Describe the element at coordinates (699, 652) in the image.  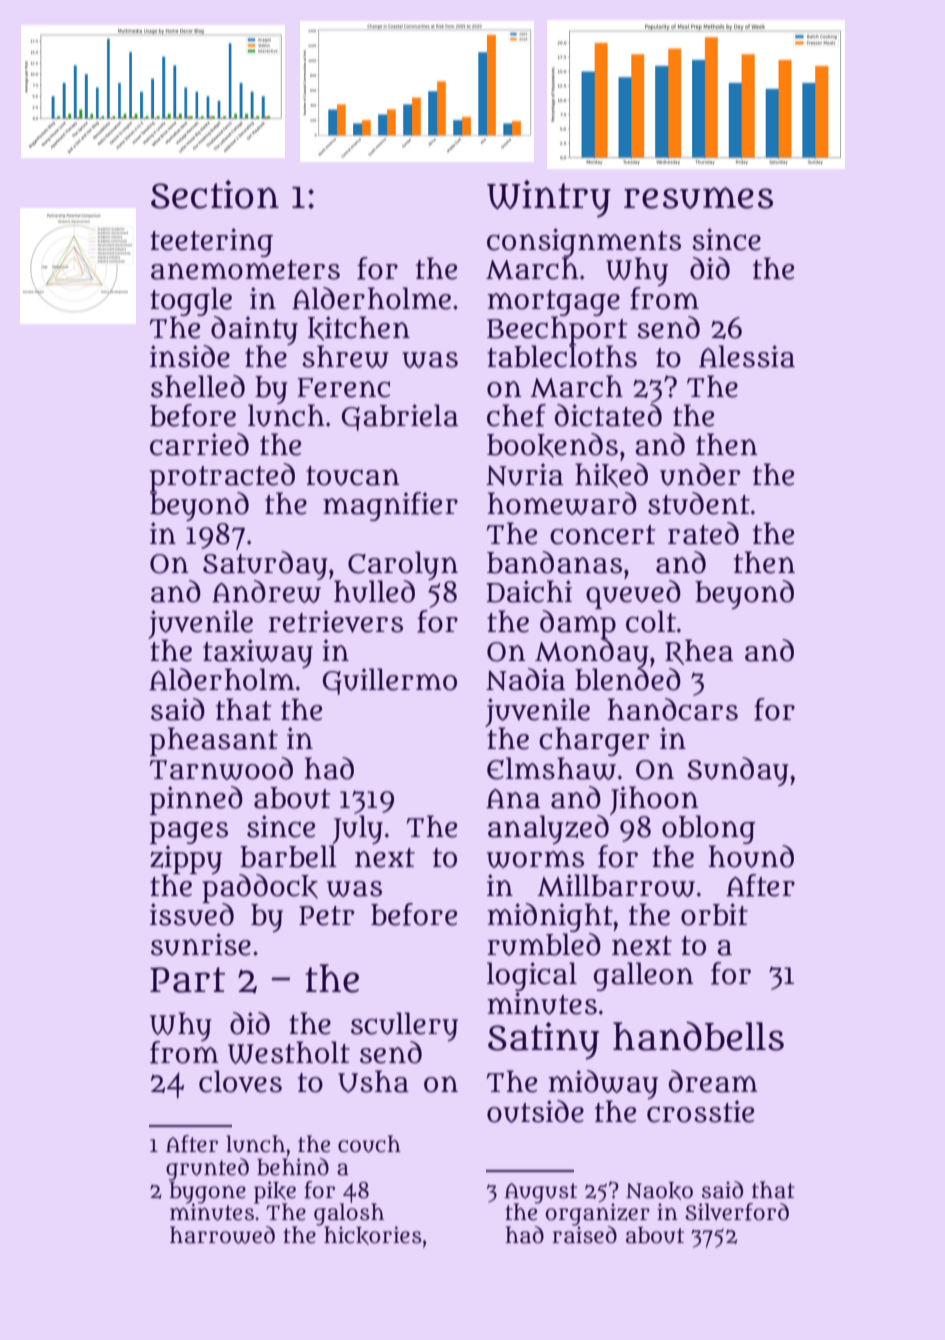
I see `Rhea` at that location.
